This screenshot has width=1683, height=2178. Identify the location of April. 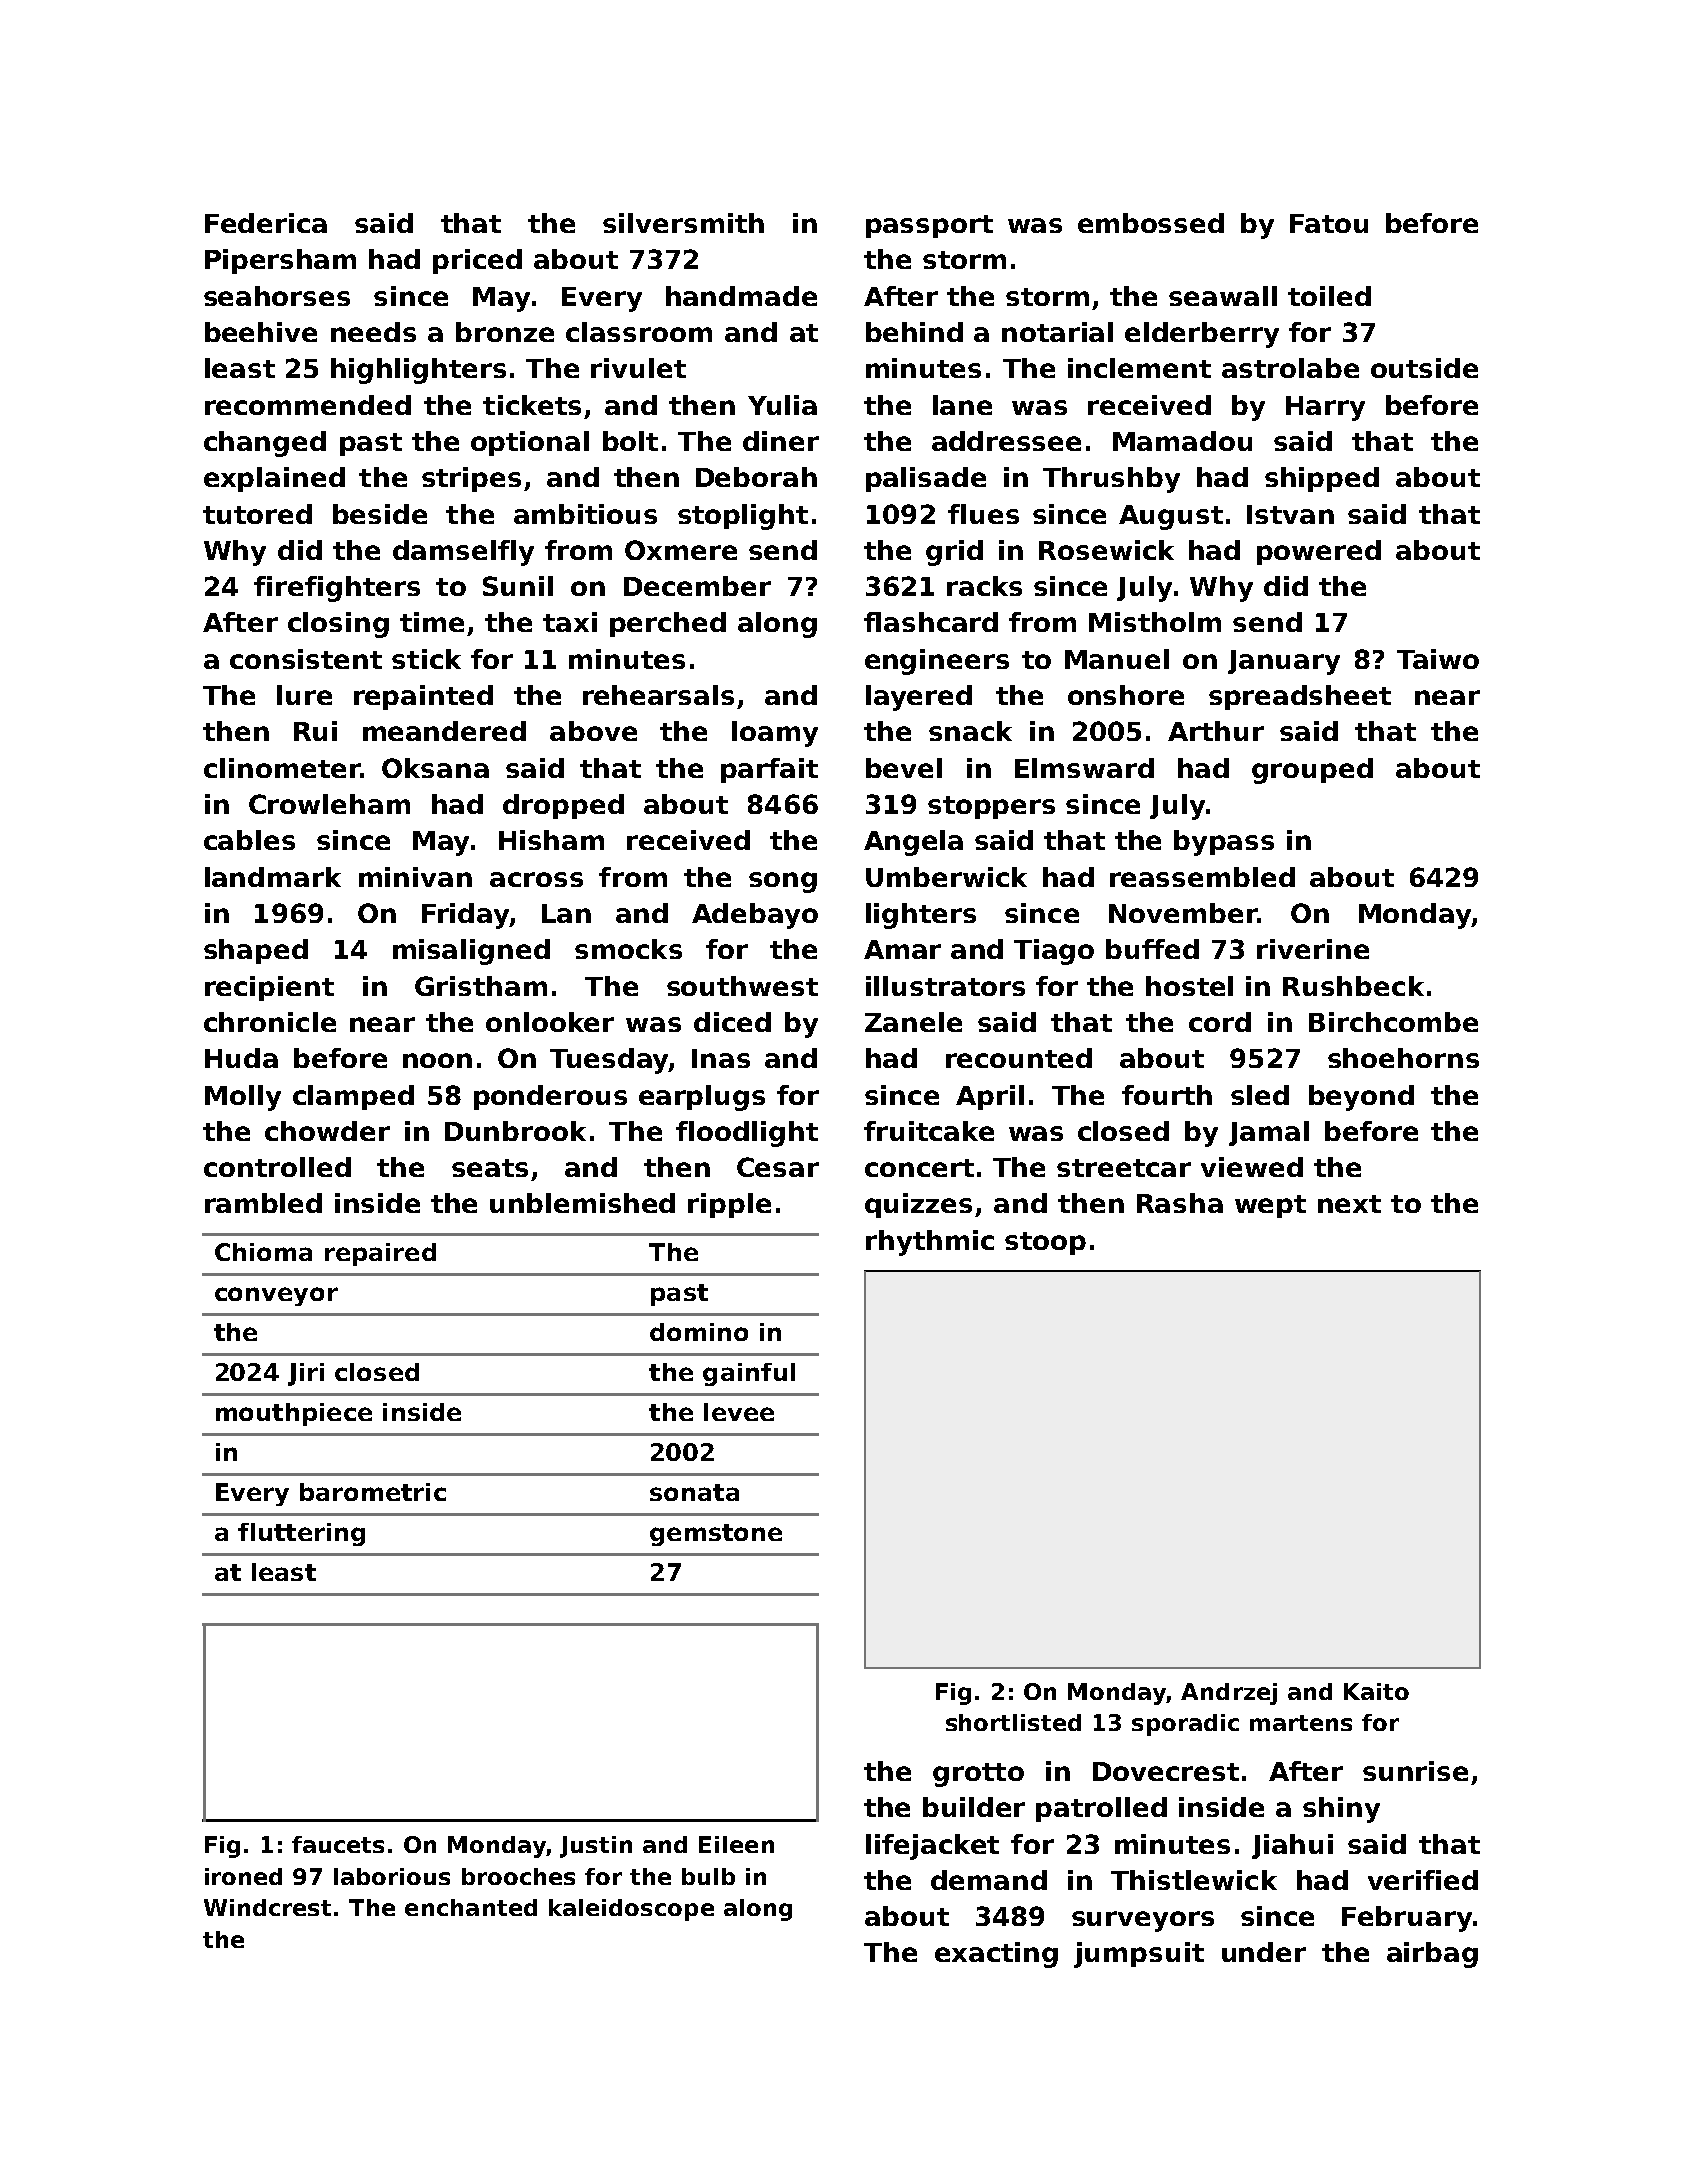
(990, 1097).
